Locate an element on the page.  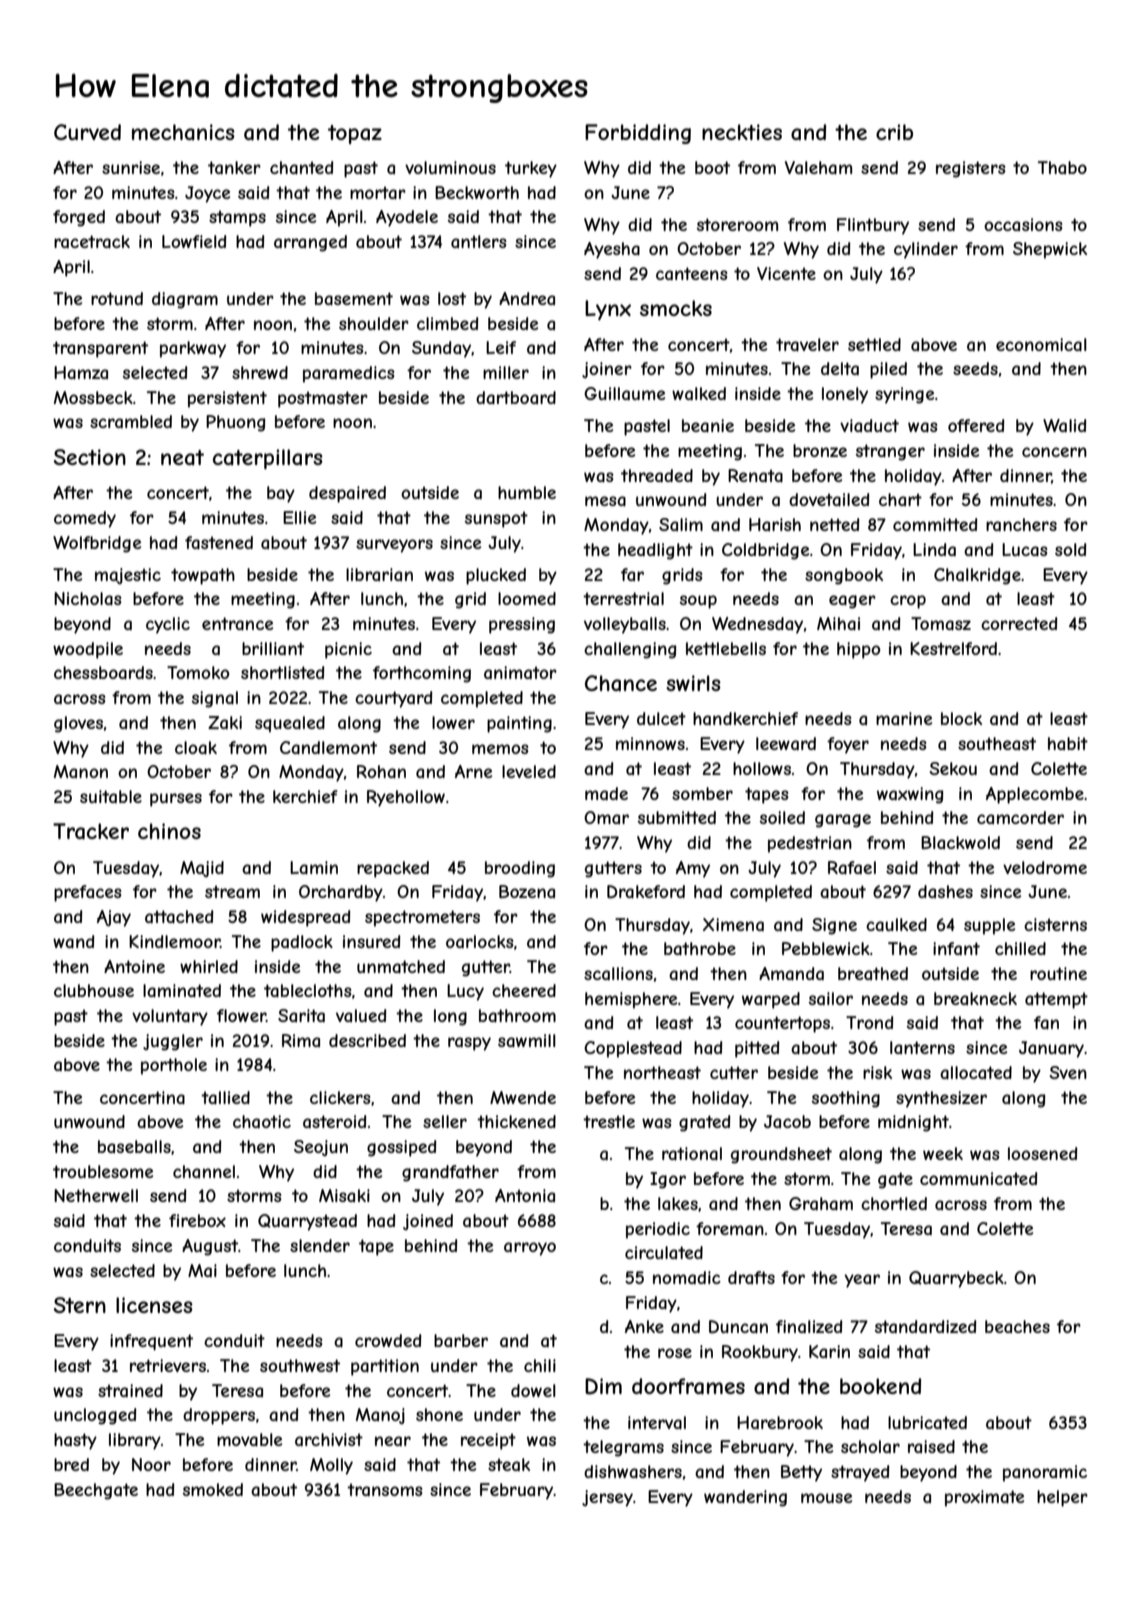
jersey is located at coordinates (607, 1498).
